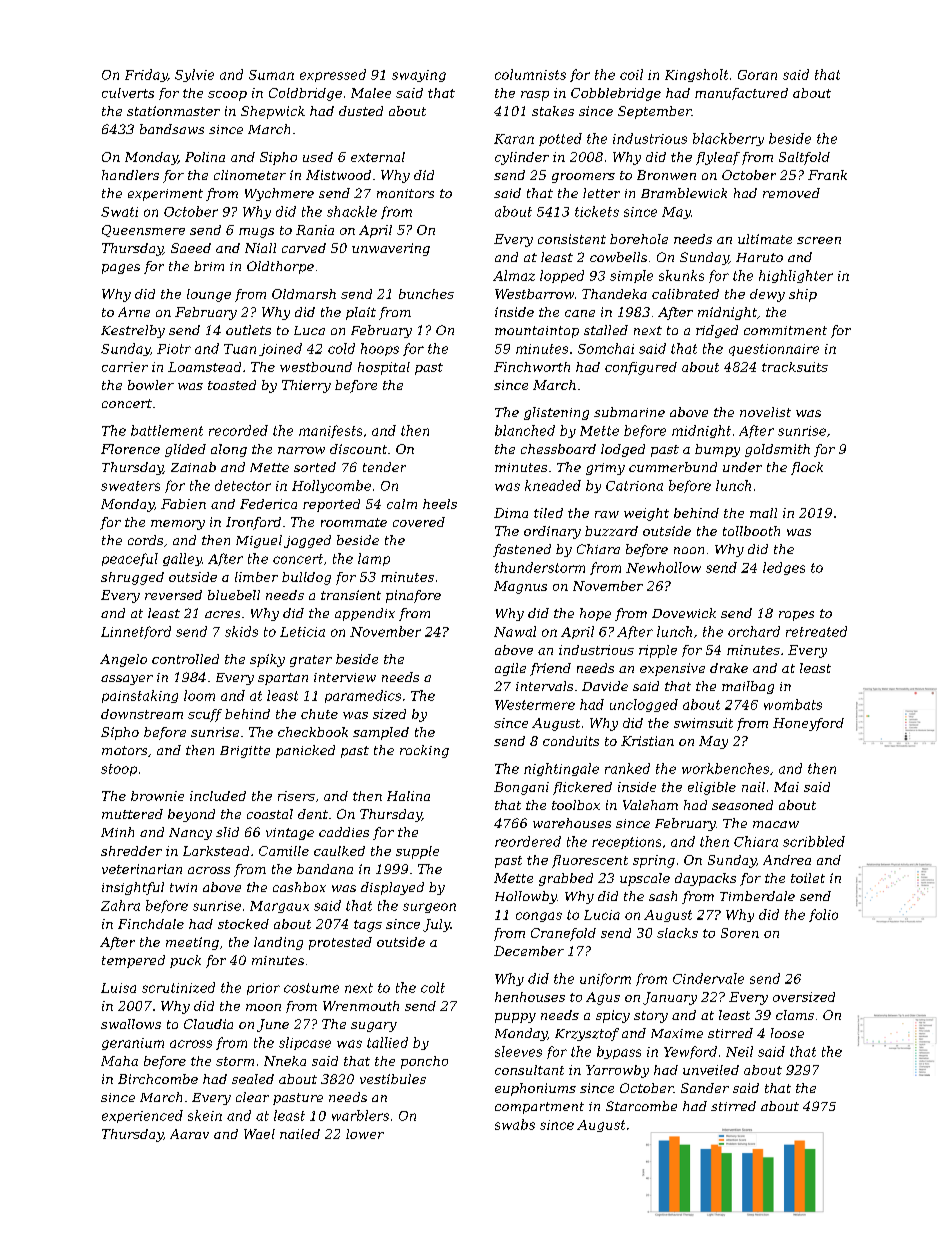 The height and width of the document is (1233, 952). What do you see at coordinates (804, 158) in the document?
I see `Saltfold` at bounding box center [804, 158].
